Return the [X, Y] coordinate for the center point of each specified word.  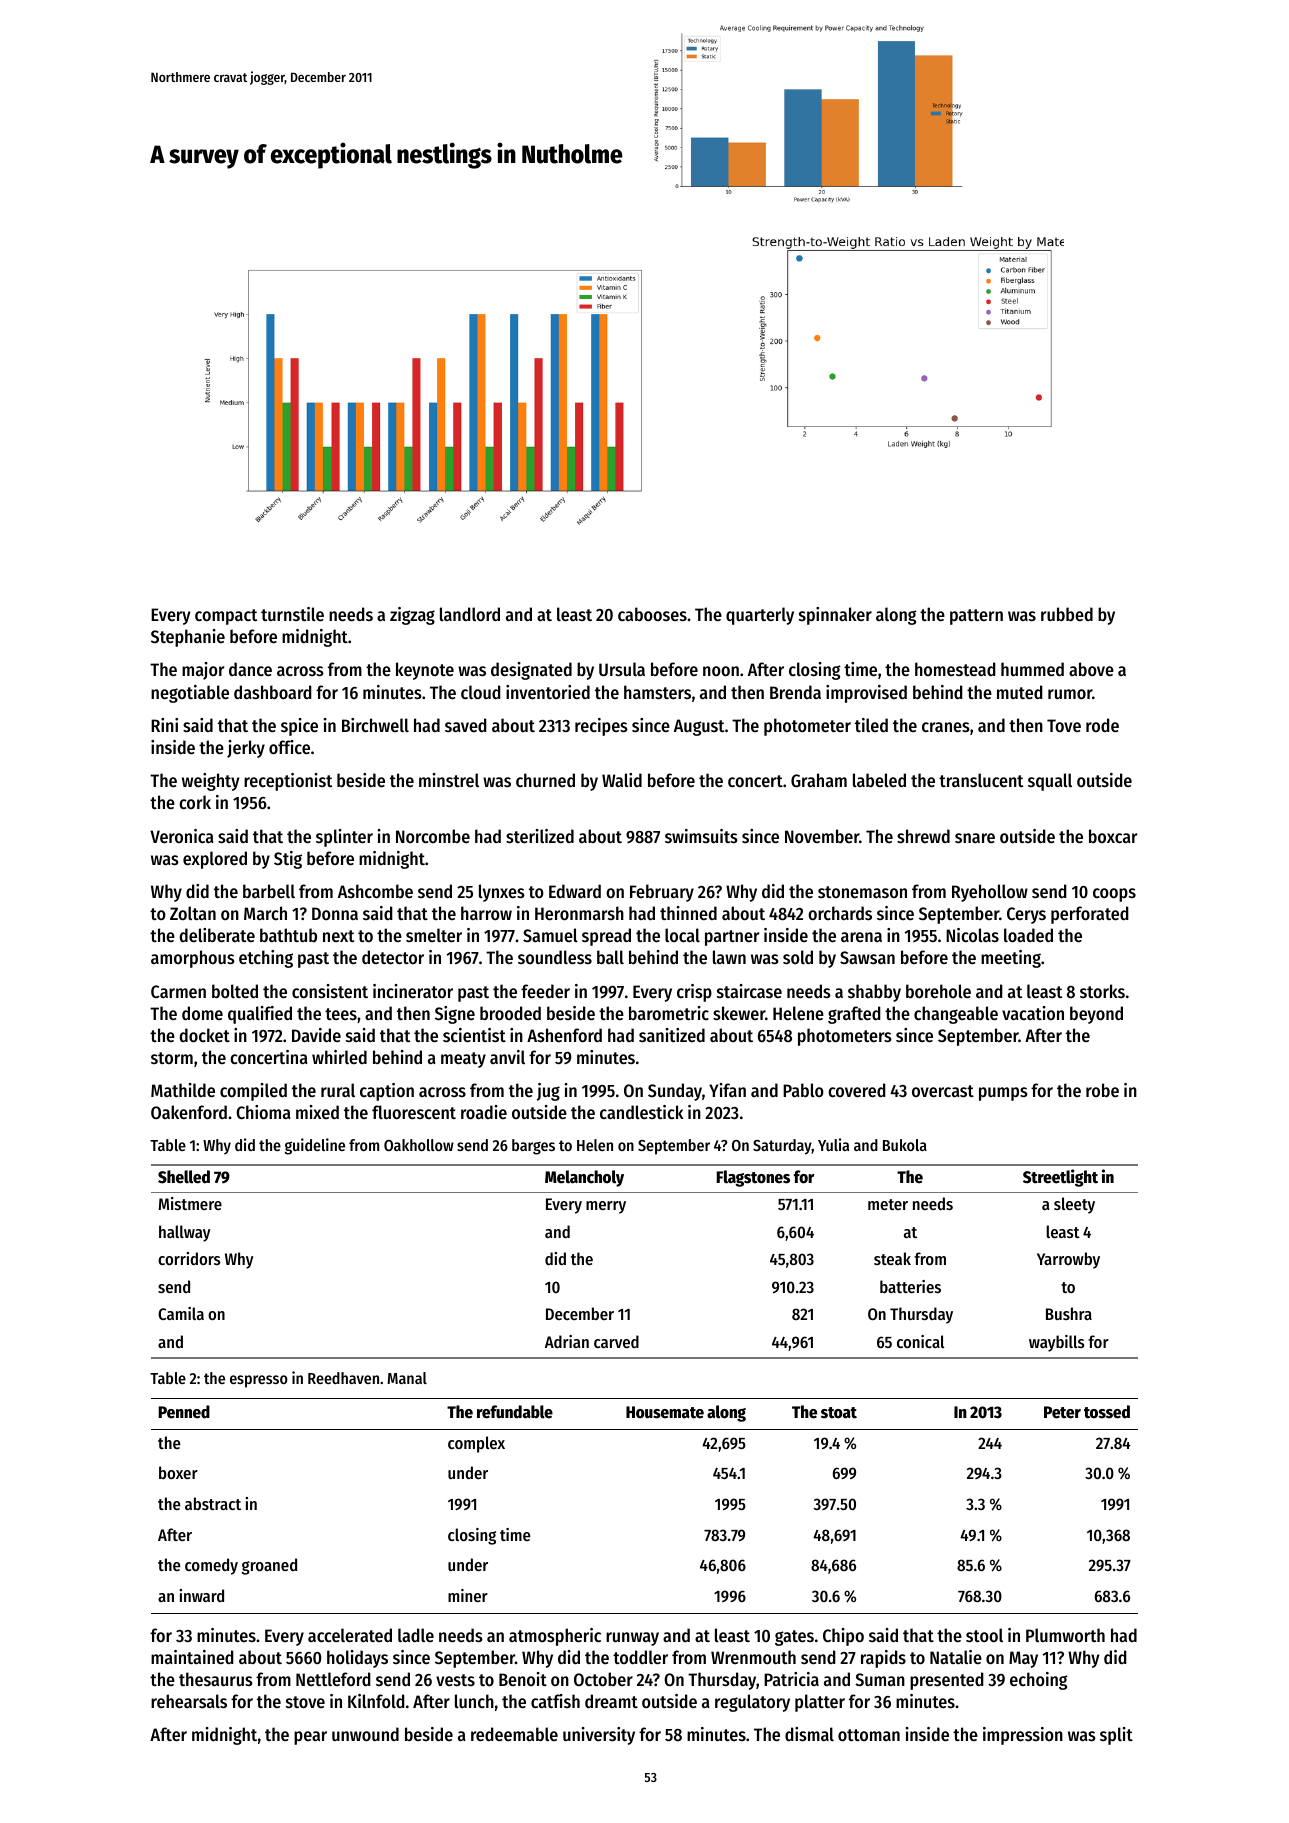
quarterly [760, 616]
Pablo [803, 1090]
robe [1102, 1090]
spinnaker [835, 616]
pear [310, 1738]
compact [226, 617]
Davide [316, 1035]
